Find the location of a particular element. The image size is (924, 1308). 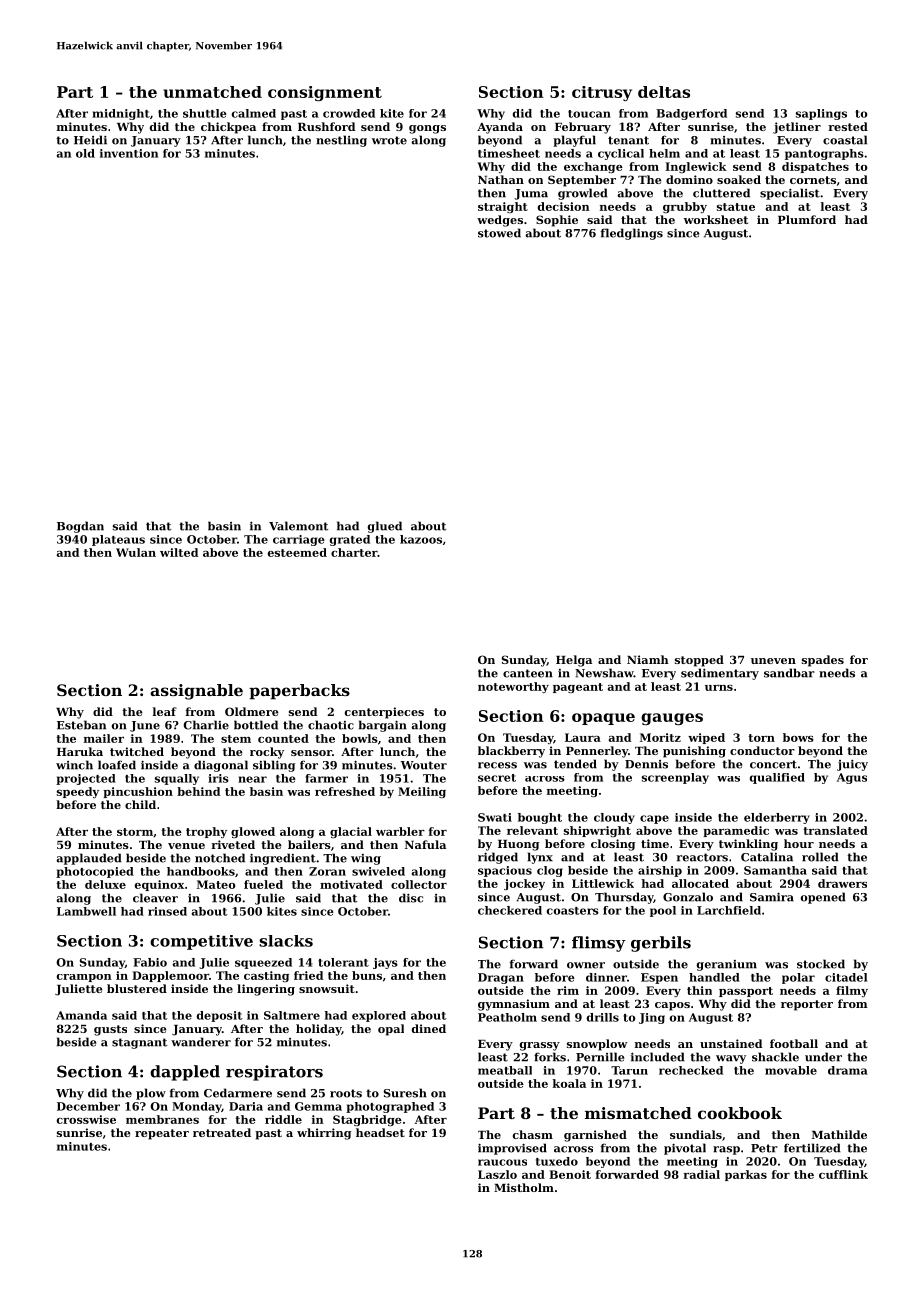

repeater is located at coordinates (162, 1134).
